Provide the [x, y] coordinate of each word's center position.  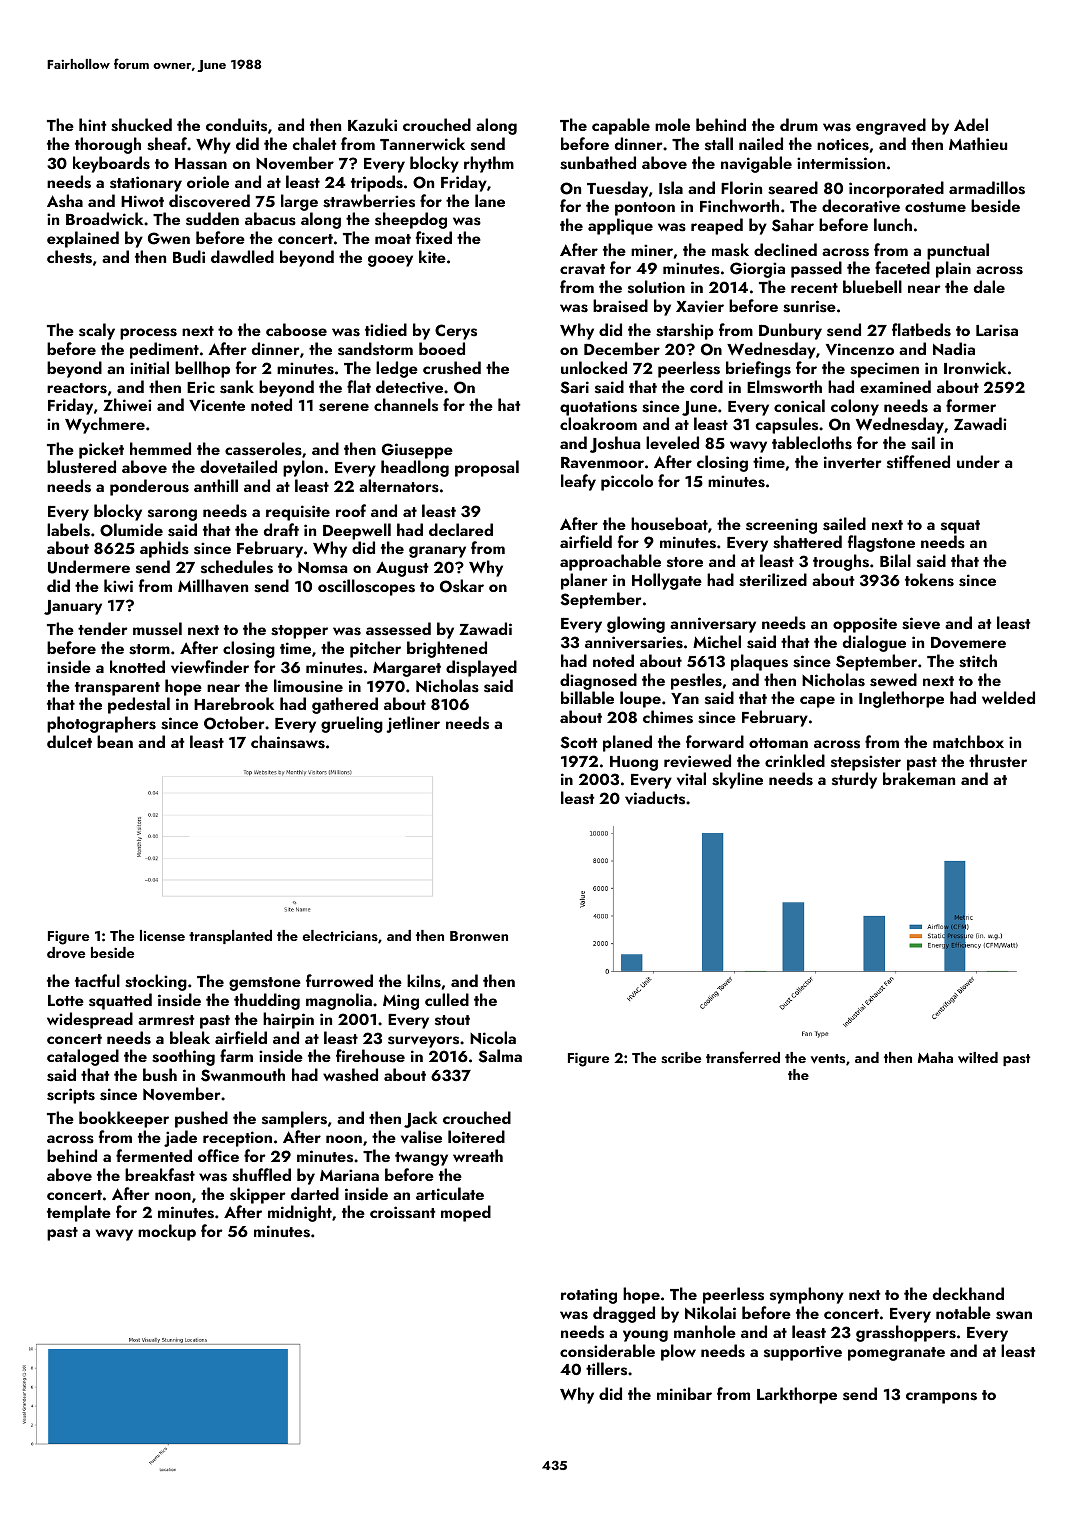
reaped [717, 226]
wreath [478, 1155]
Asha [65, 201]
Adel [971, 124]
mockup [167, 1232]
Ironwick [975, 367]
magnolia [339, 1001]
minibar [684, 1393]
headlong [415, 468]
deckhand [968, 1293]
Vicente [217, 405]
